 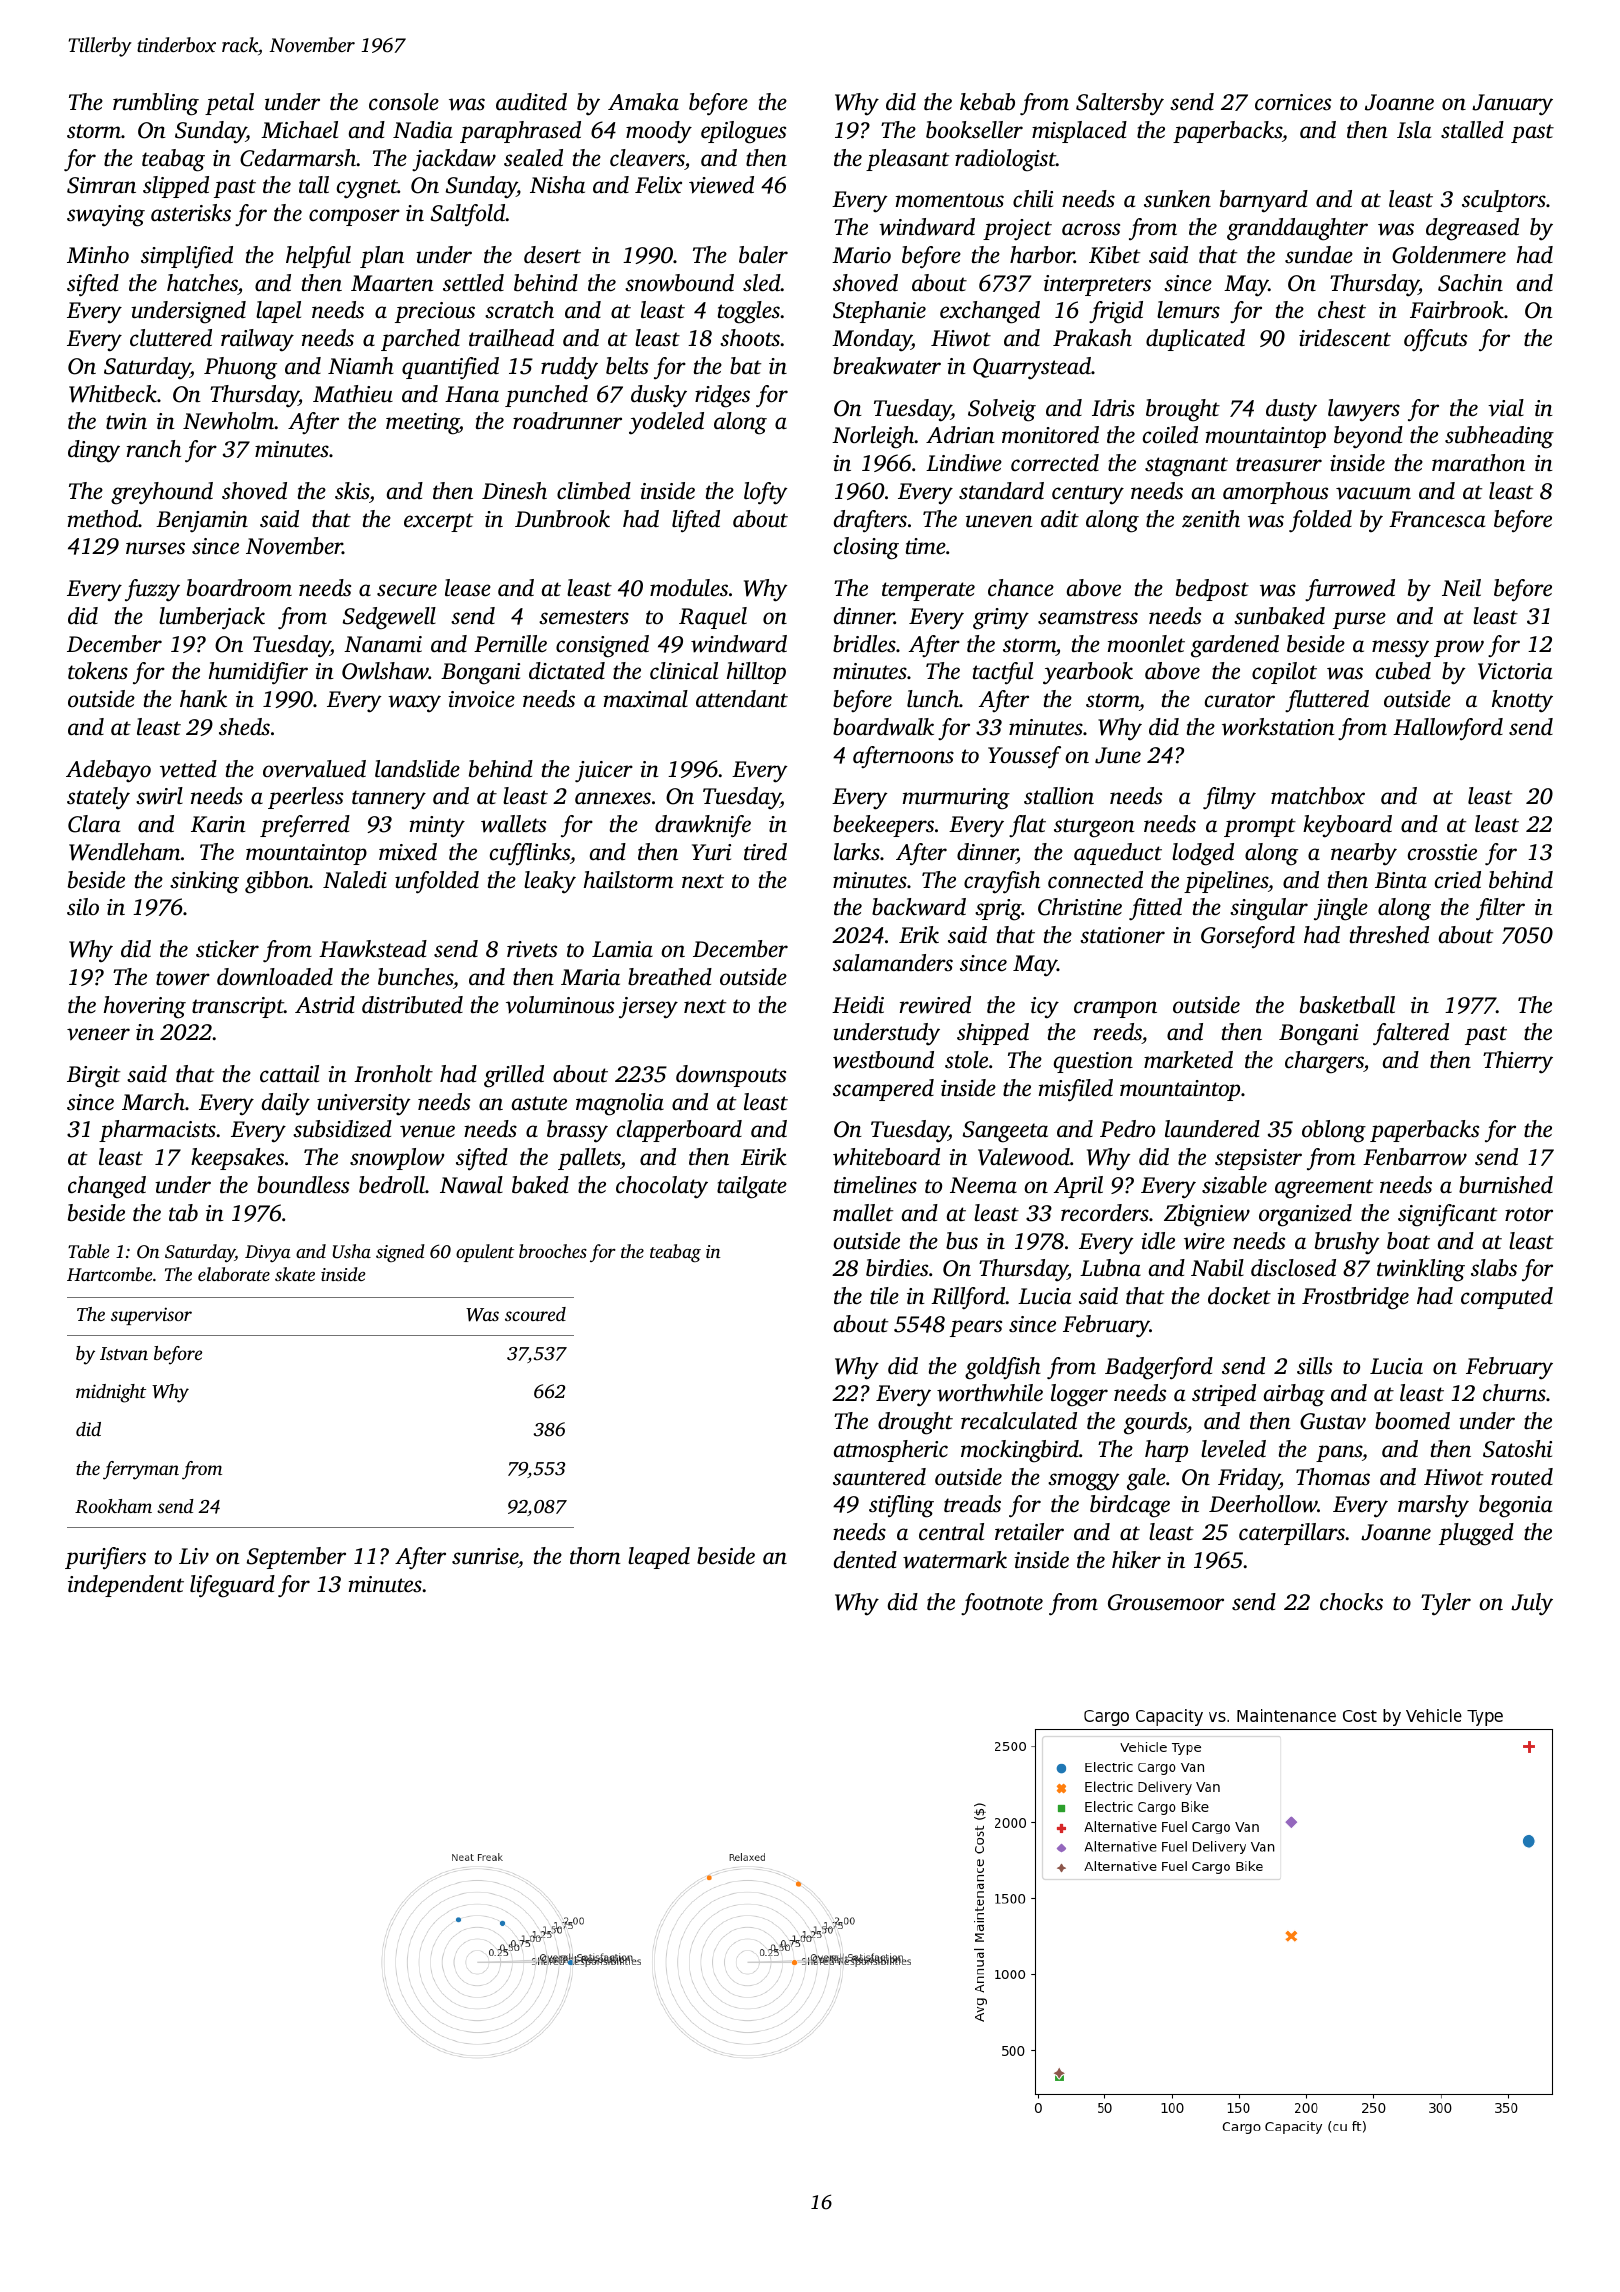 What do you see at coordinates (109, 1274) in the page?
I see `Hartcombe` at bounding box center [109, 1274].
